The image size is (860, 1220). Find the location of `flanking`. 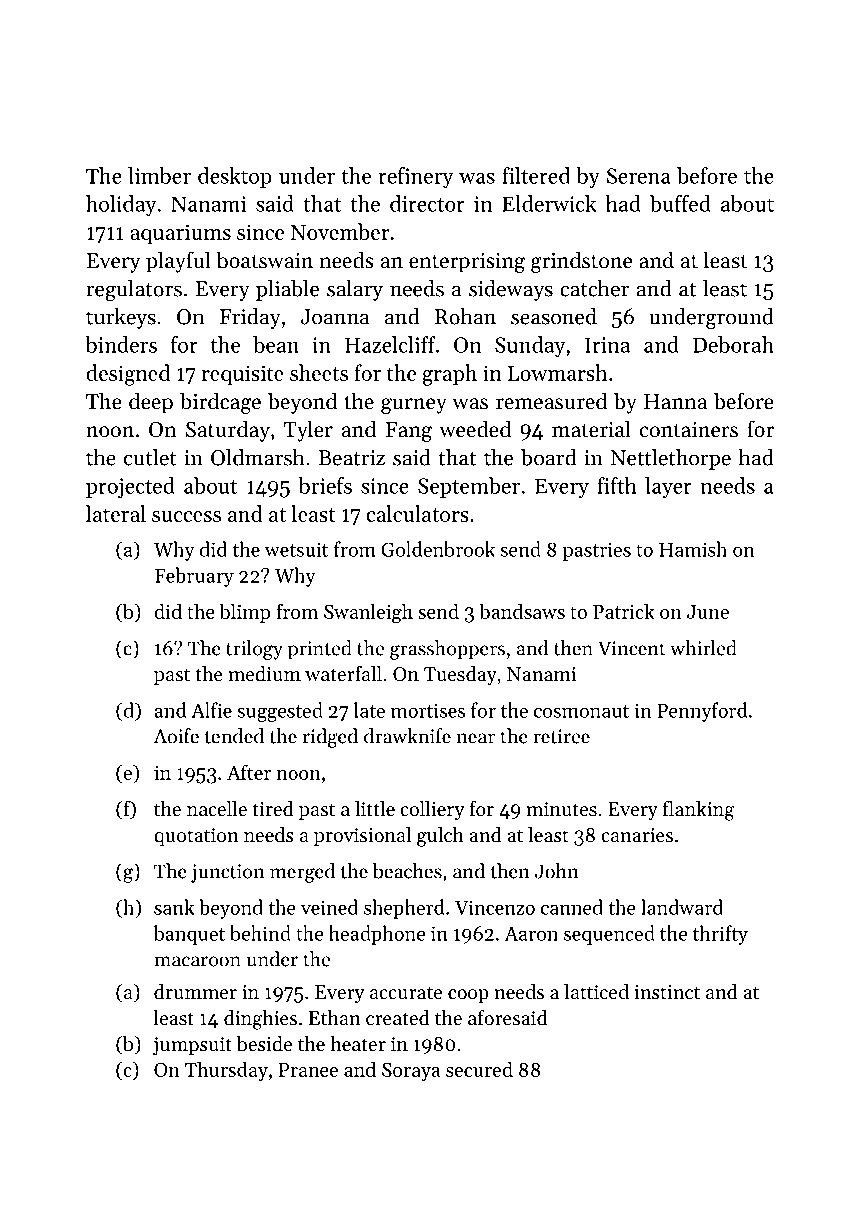

flanking is located at coordinates (699, 811).
